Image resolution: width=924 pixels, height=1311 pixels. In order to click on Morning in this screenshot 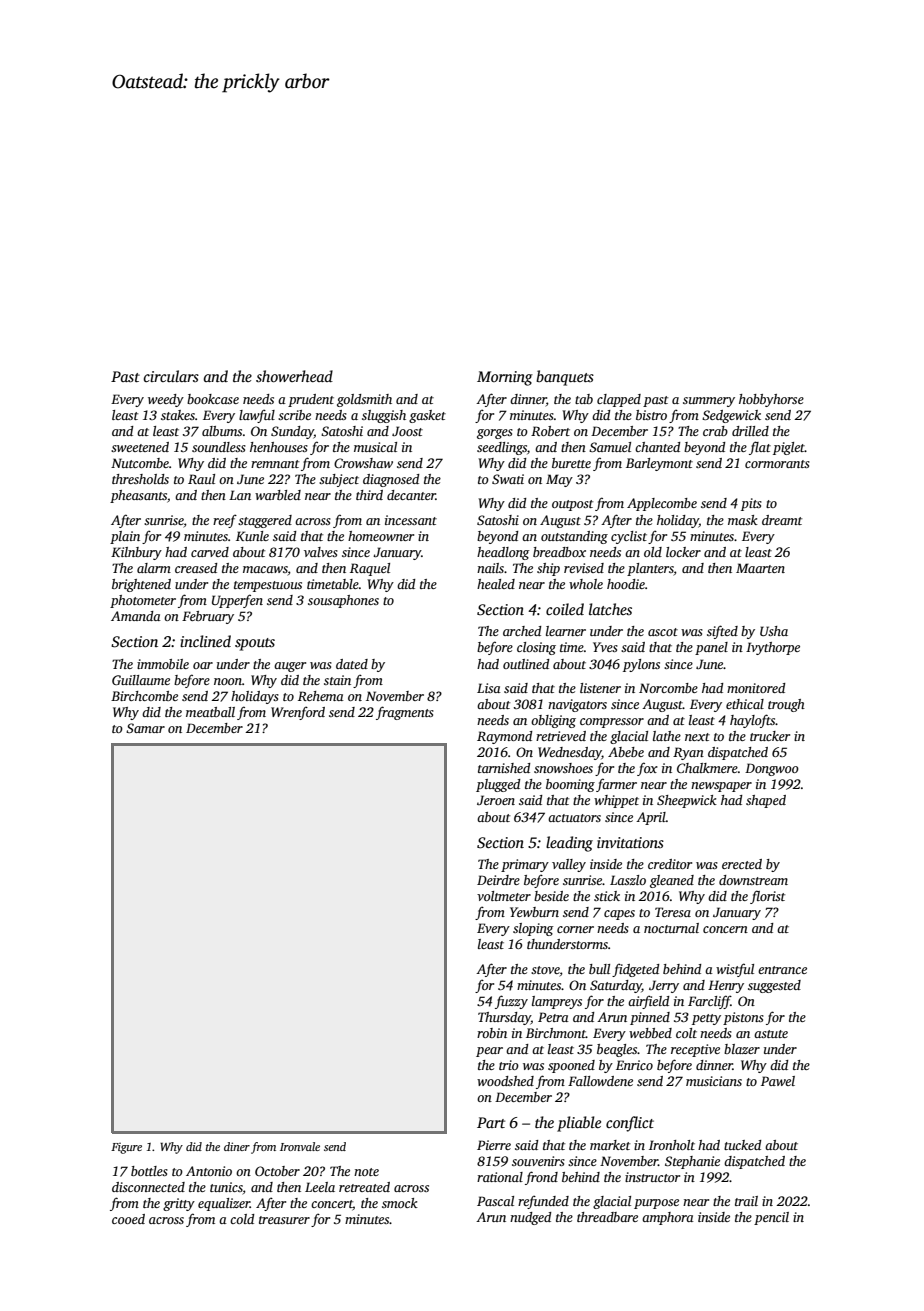, I will do `click(505, 378)`.
